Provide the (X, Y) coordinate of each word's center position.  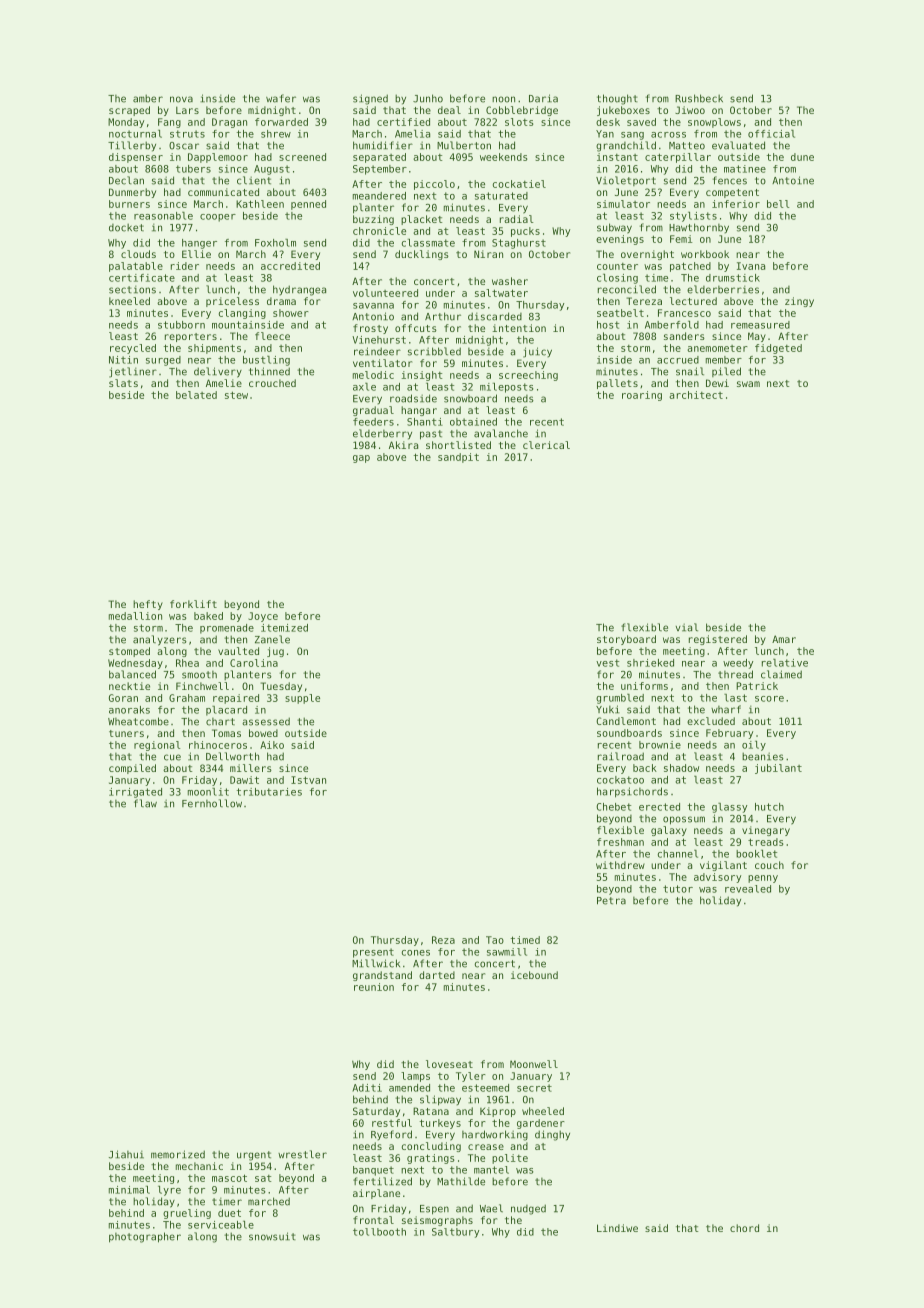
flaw (145, 803)
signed (370, 99)
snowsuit (272, 1236)
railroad (621, 756)
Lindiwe (617, 1228)
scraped (129, 111)
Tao (495, 940)
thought (617, 99)
